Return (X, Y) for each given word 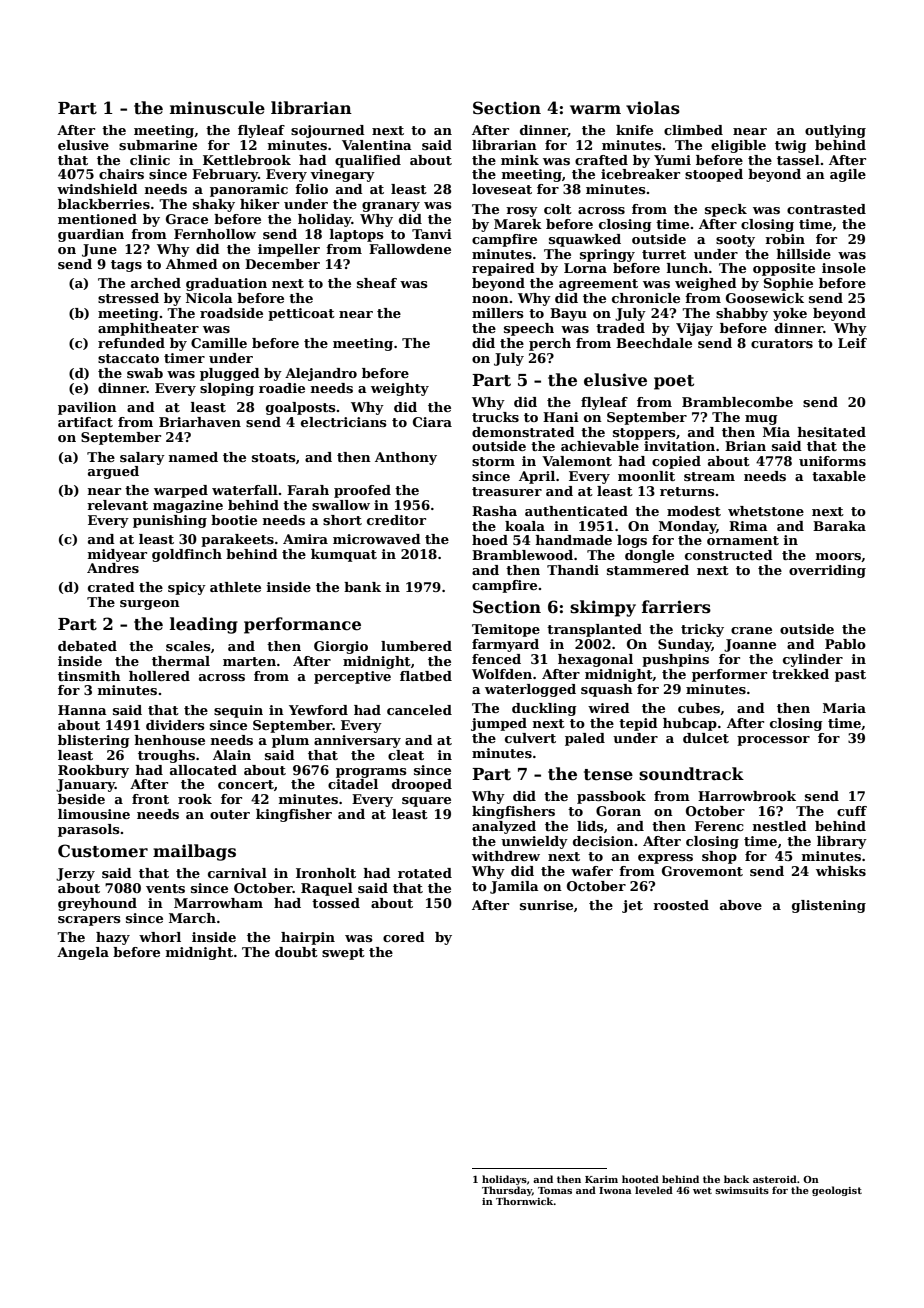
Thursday (507, 1191)
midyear (117, 555)
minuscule (217, 108)
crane (751, 630)
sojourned (328, 131)
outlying (835, 131)
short (342, 520)
